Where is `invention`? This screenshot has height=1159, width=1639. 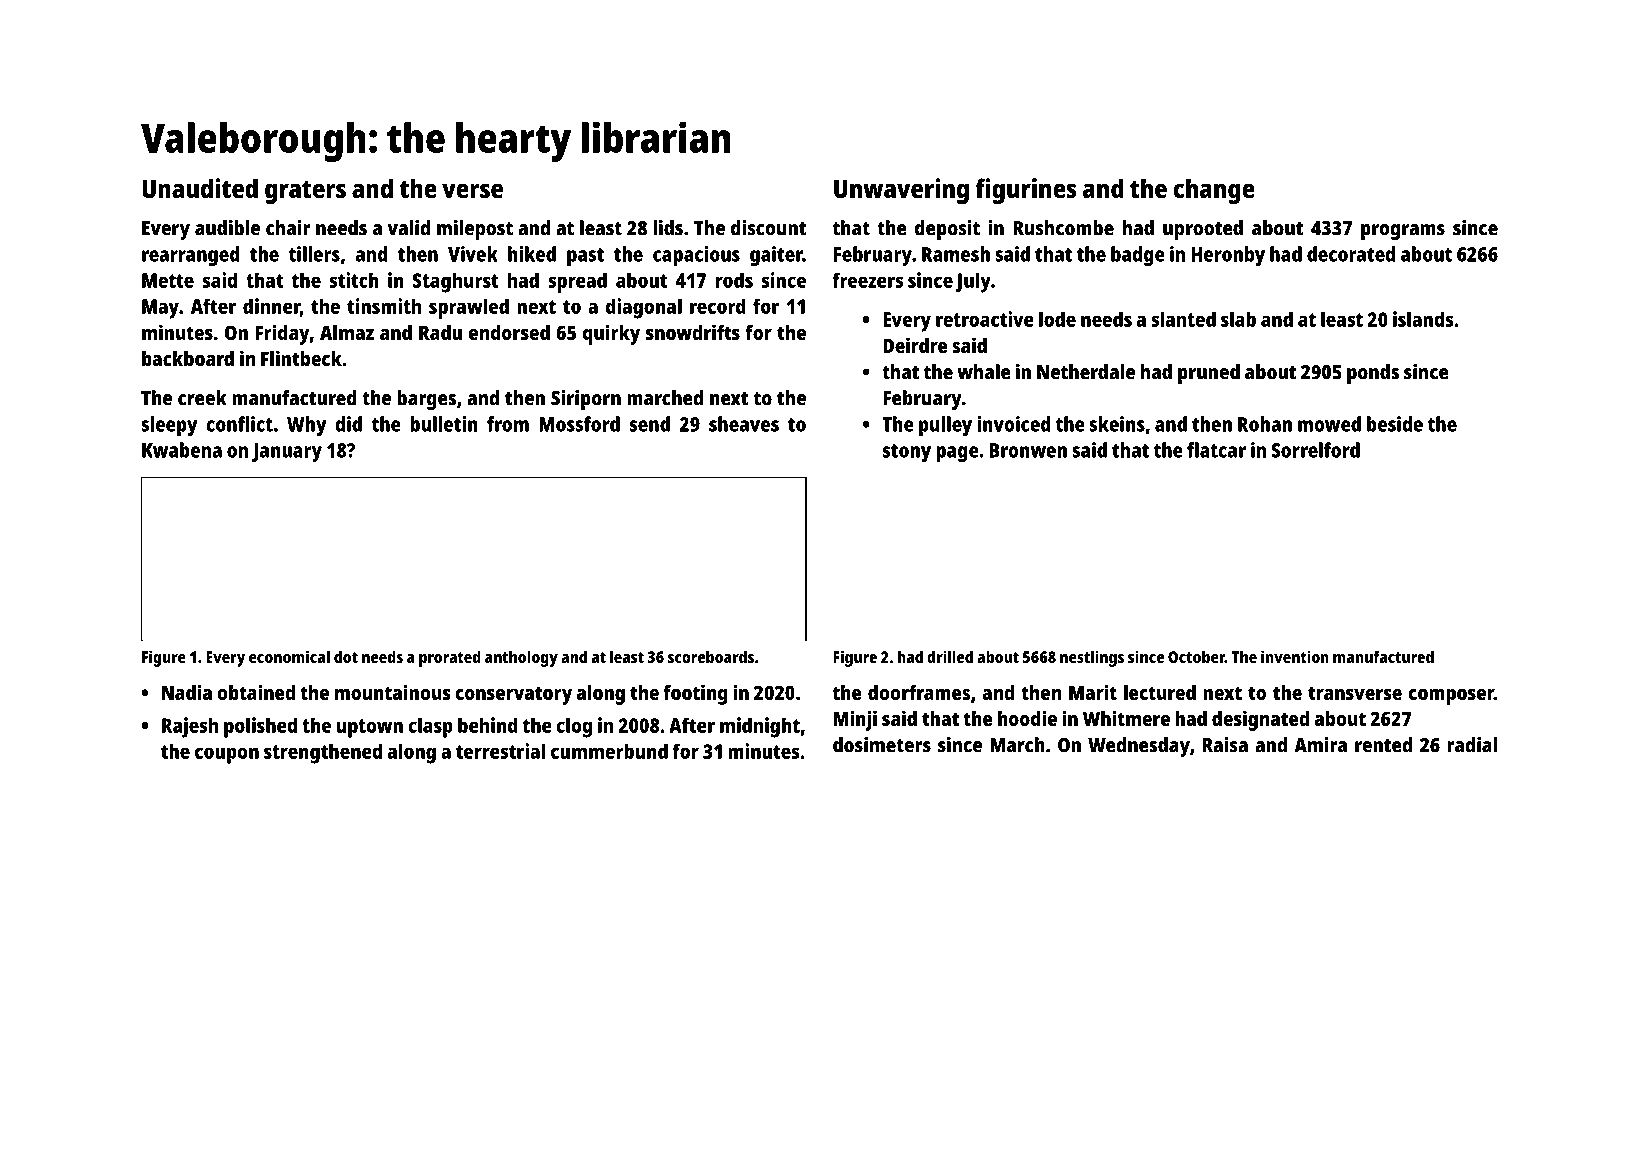
invention is located at coordinates (1295, 656).
